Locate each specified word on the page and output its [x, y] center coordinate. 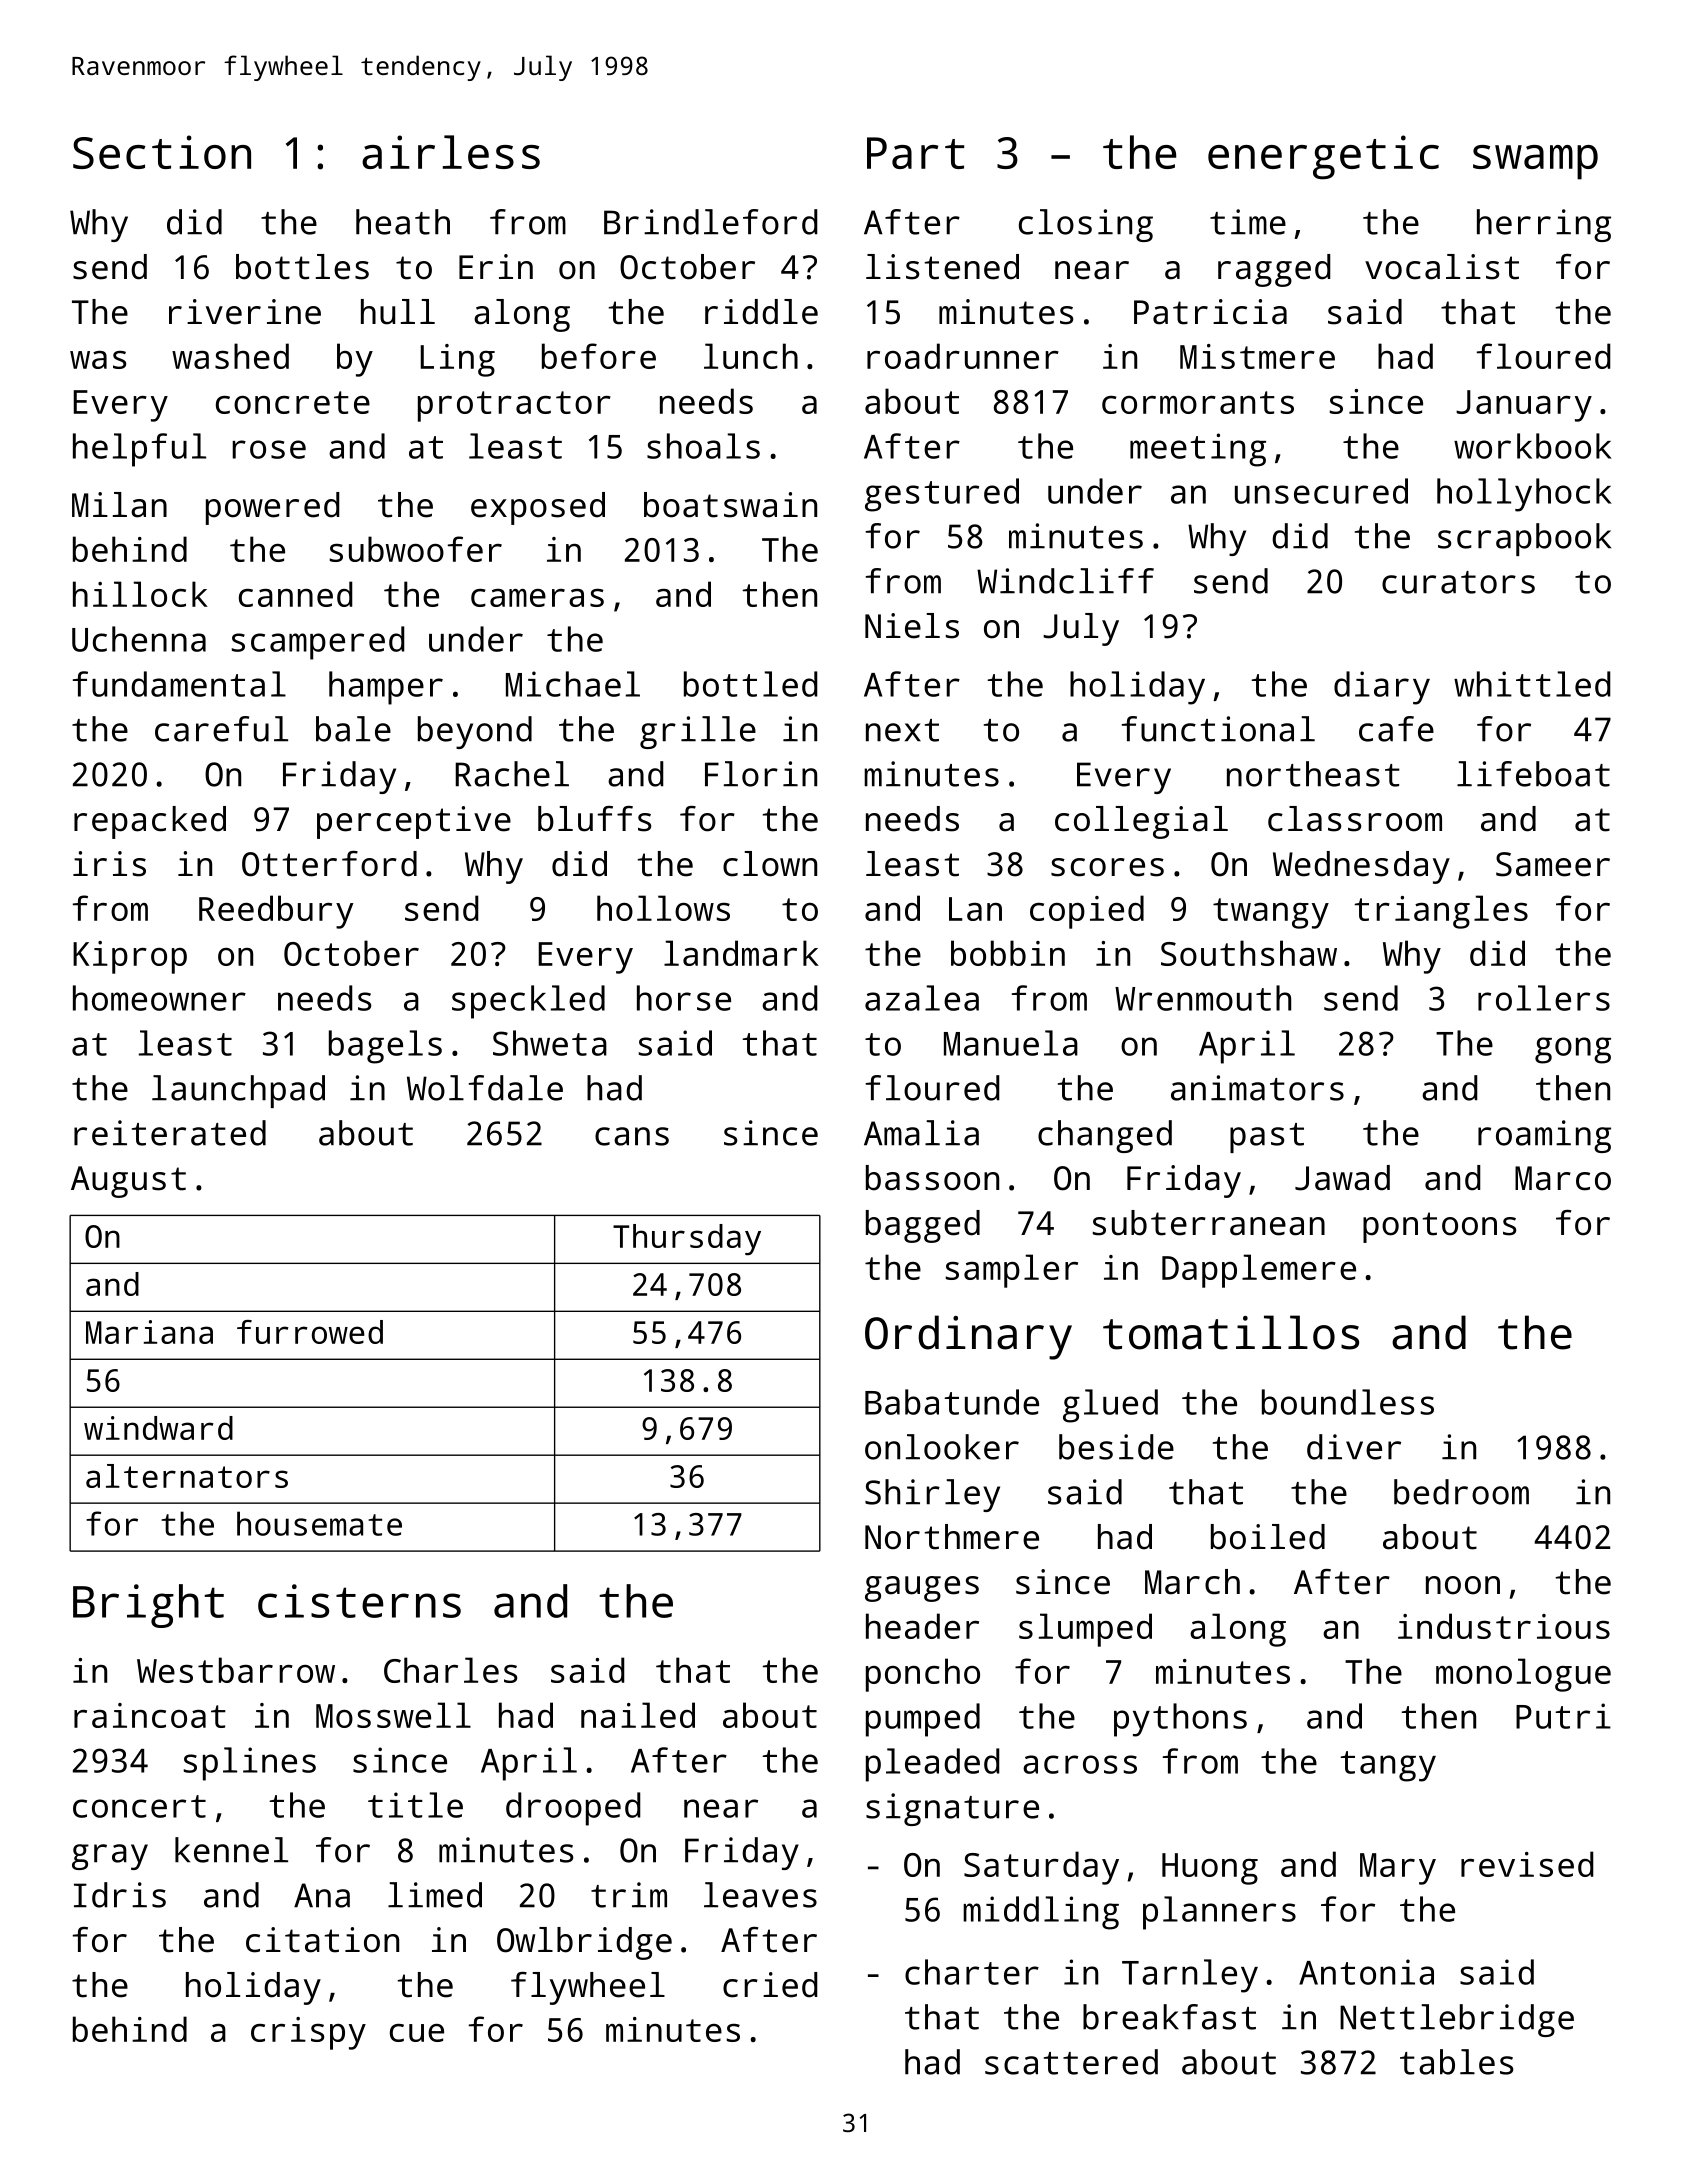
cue [417, 2033]
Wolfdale [485, 1088]
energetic [1323, 157]
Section [162, 152]
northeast [1313, 774]
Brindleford [711, 222]
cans [632, 1136]
